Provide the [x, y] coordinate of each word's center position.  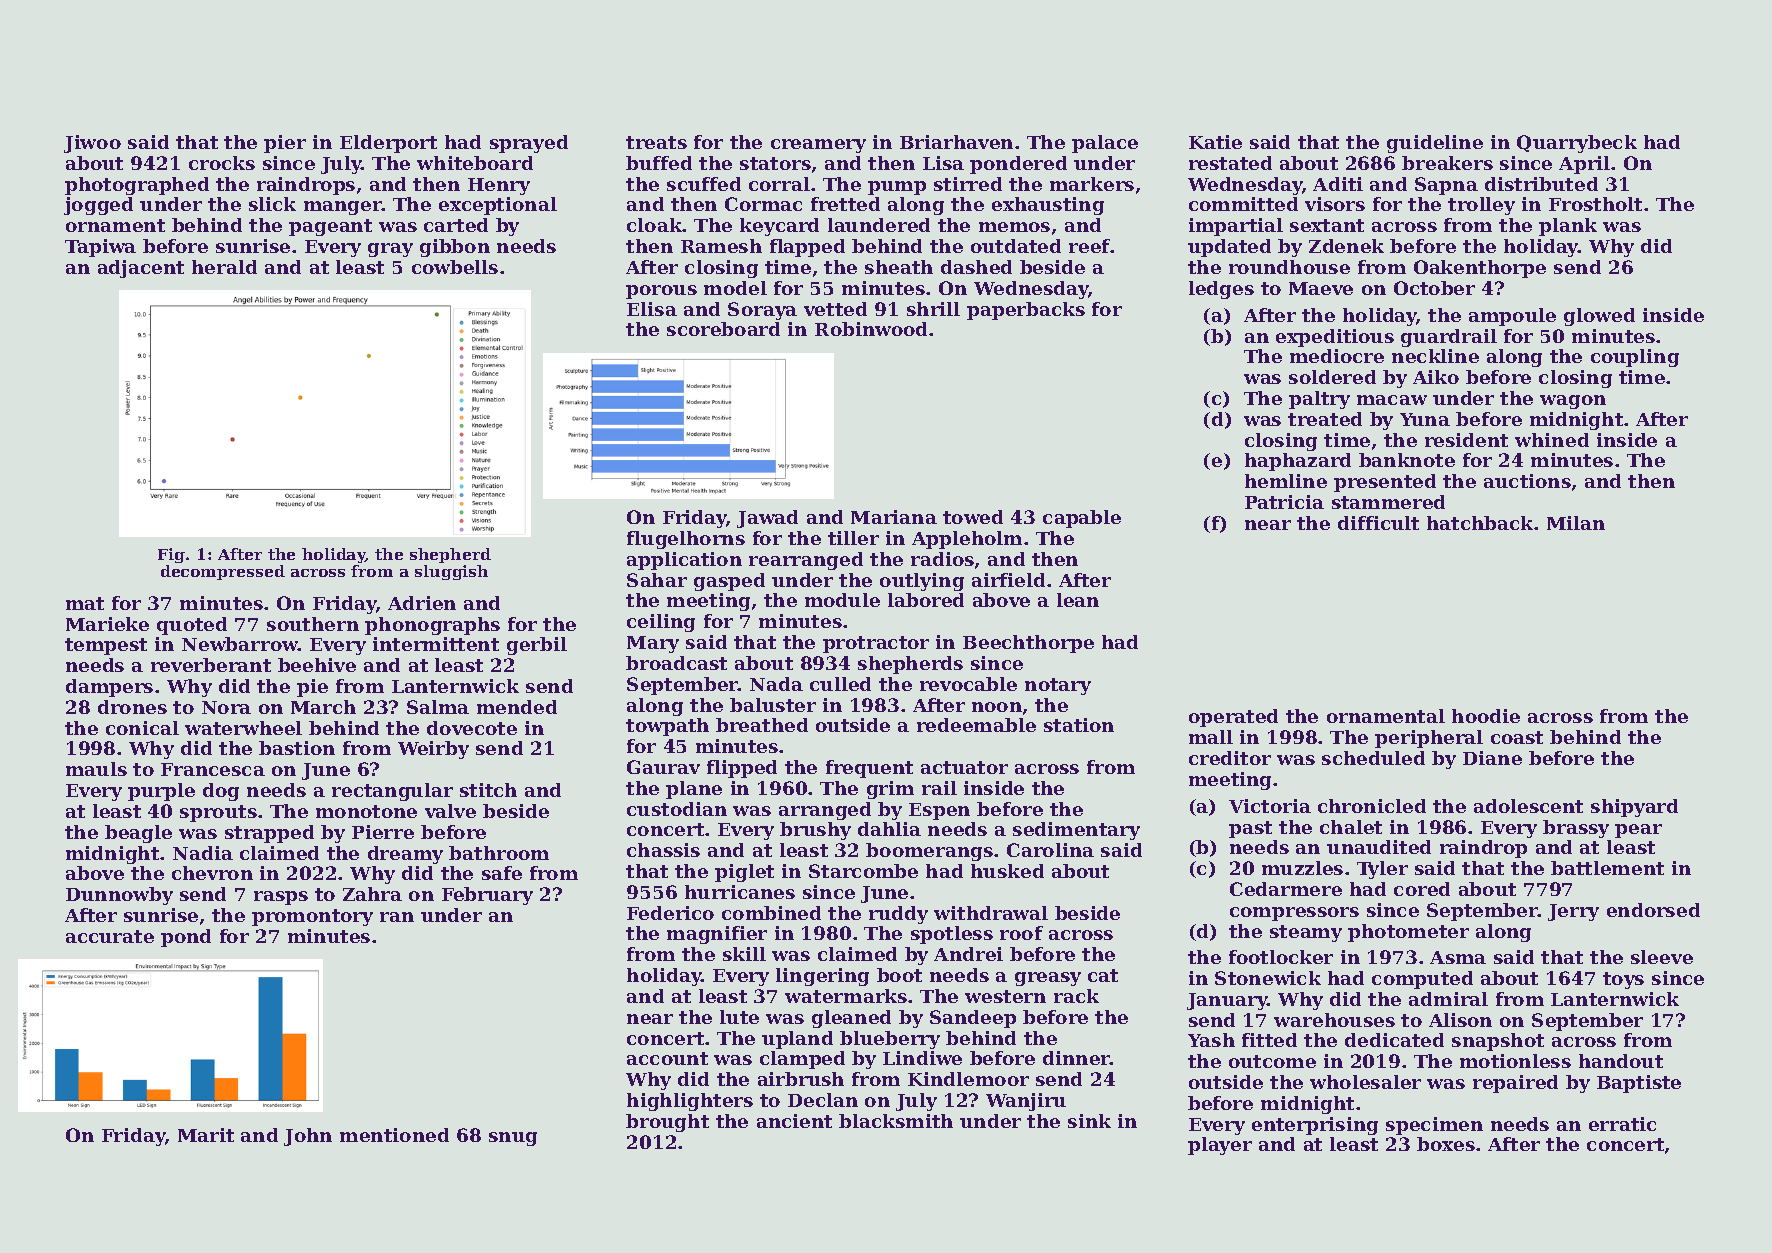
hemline [1286, 481]
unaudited [1379, 847]
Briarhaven [956, 142]
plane [694, 790]
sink [1089, 1121]
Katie [1215, 142]
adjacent [141, 269]
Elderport [388, 144]
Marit [206, 1135]
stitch [488, 790]
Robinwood [871, 329]
